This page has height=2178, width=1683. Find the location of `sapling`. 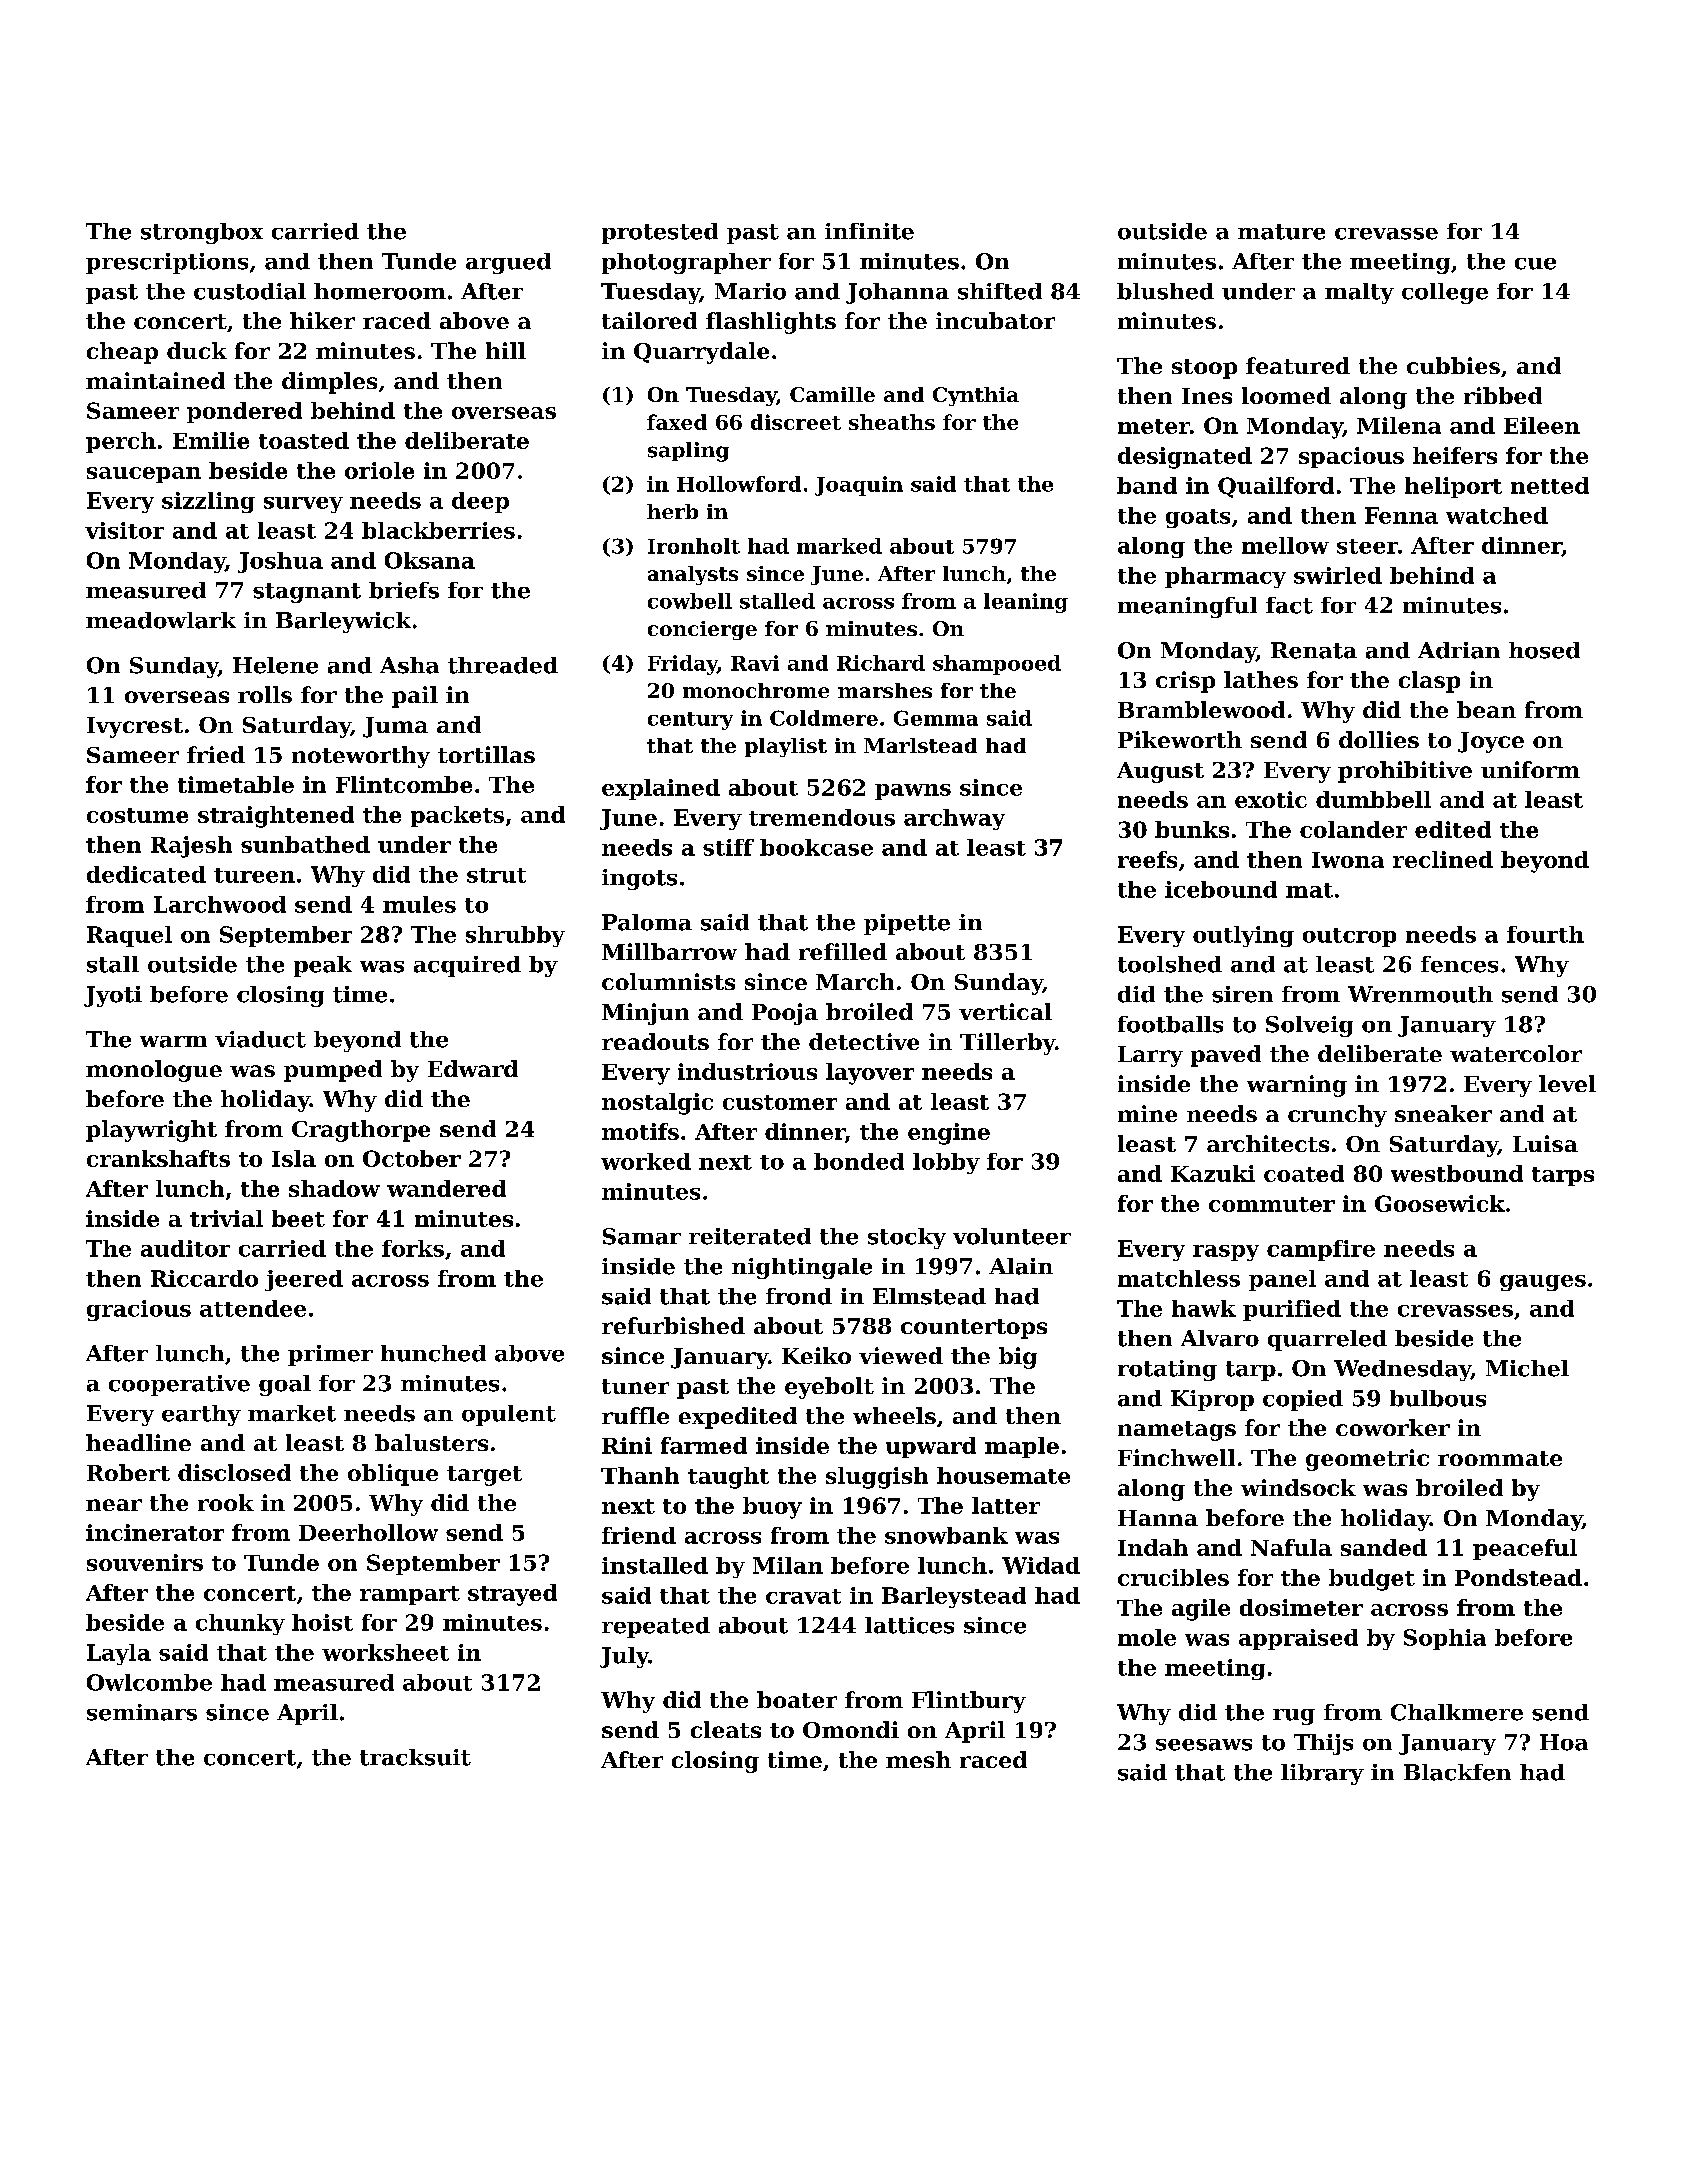

sapling is located at coordinates (688, 452).
